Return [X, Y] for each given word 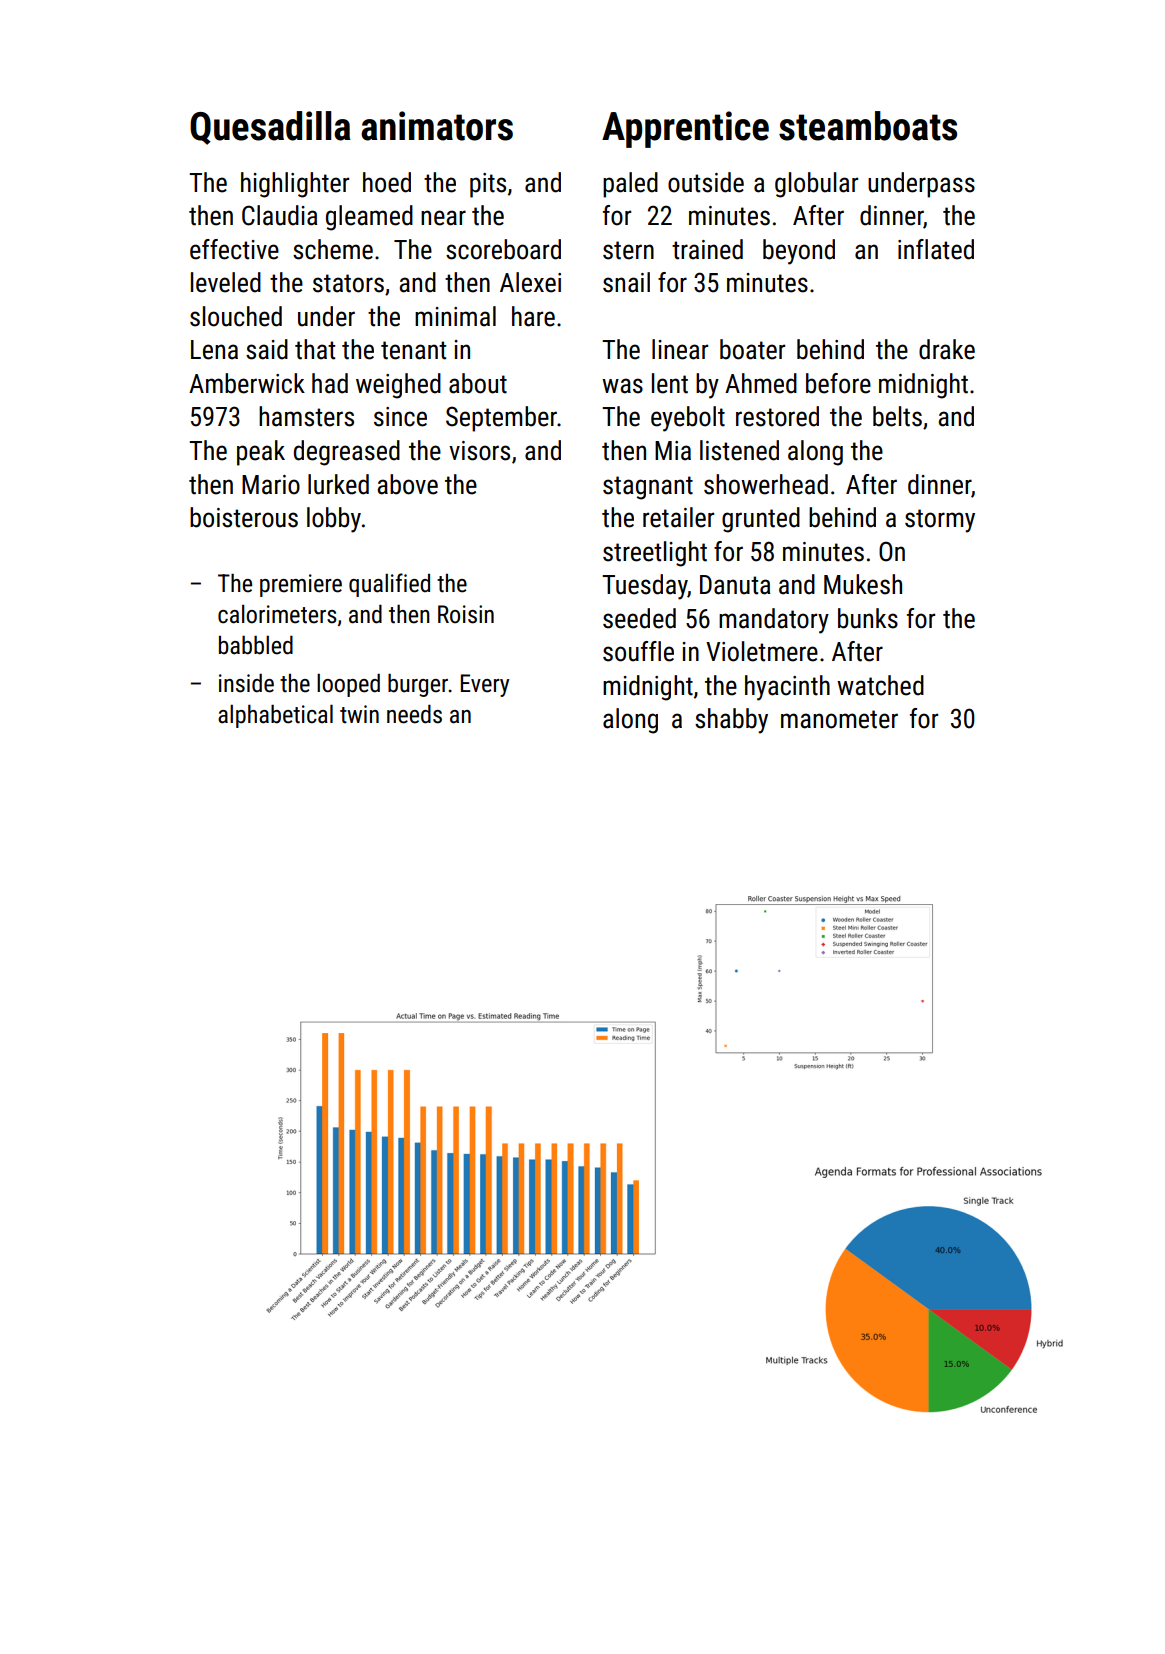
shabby [731, 721]
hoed [387, 182]
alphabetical [275, 716]
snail [626, 282]
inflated [936, 249]
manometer [839, 719]
